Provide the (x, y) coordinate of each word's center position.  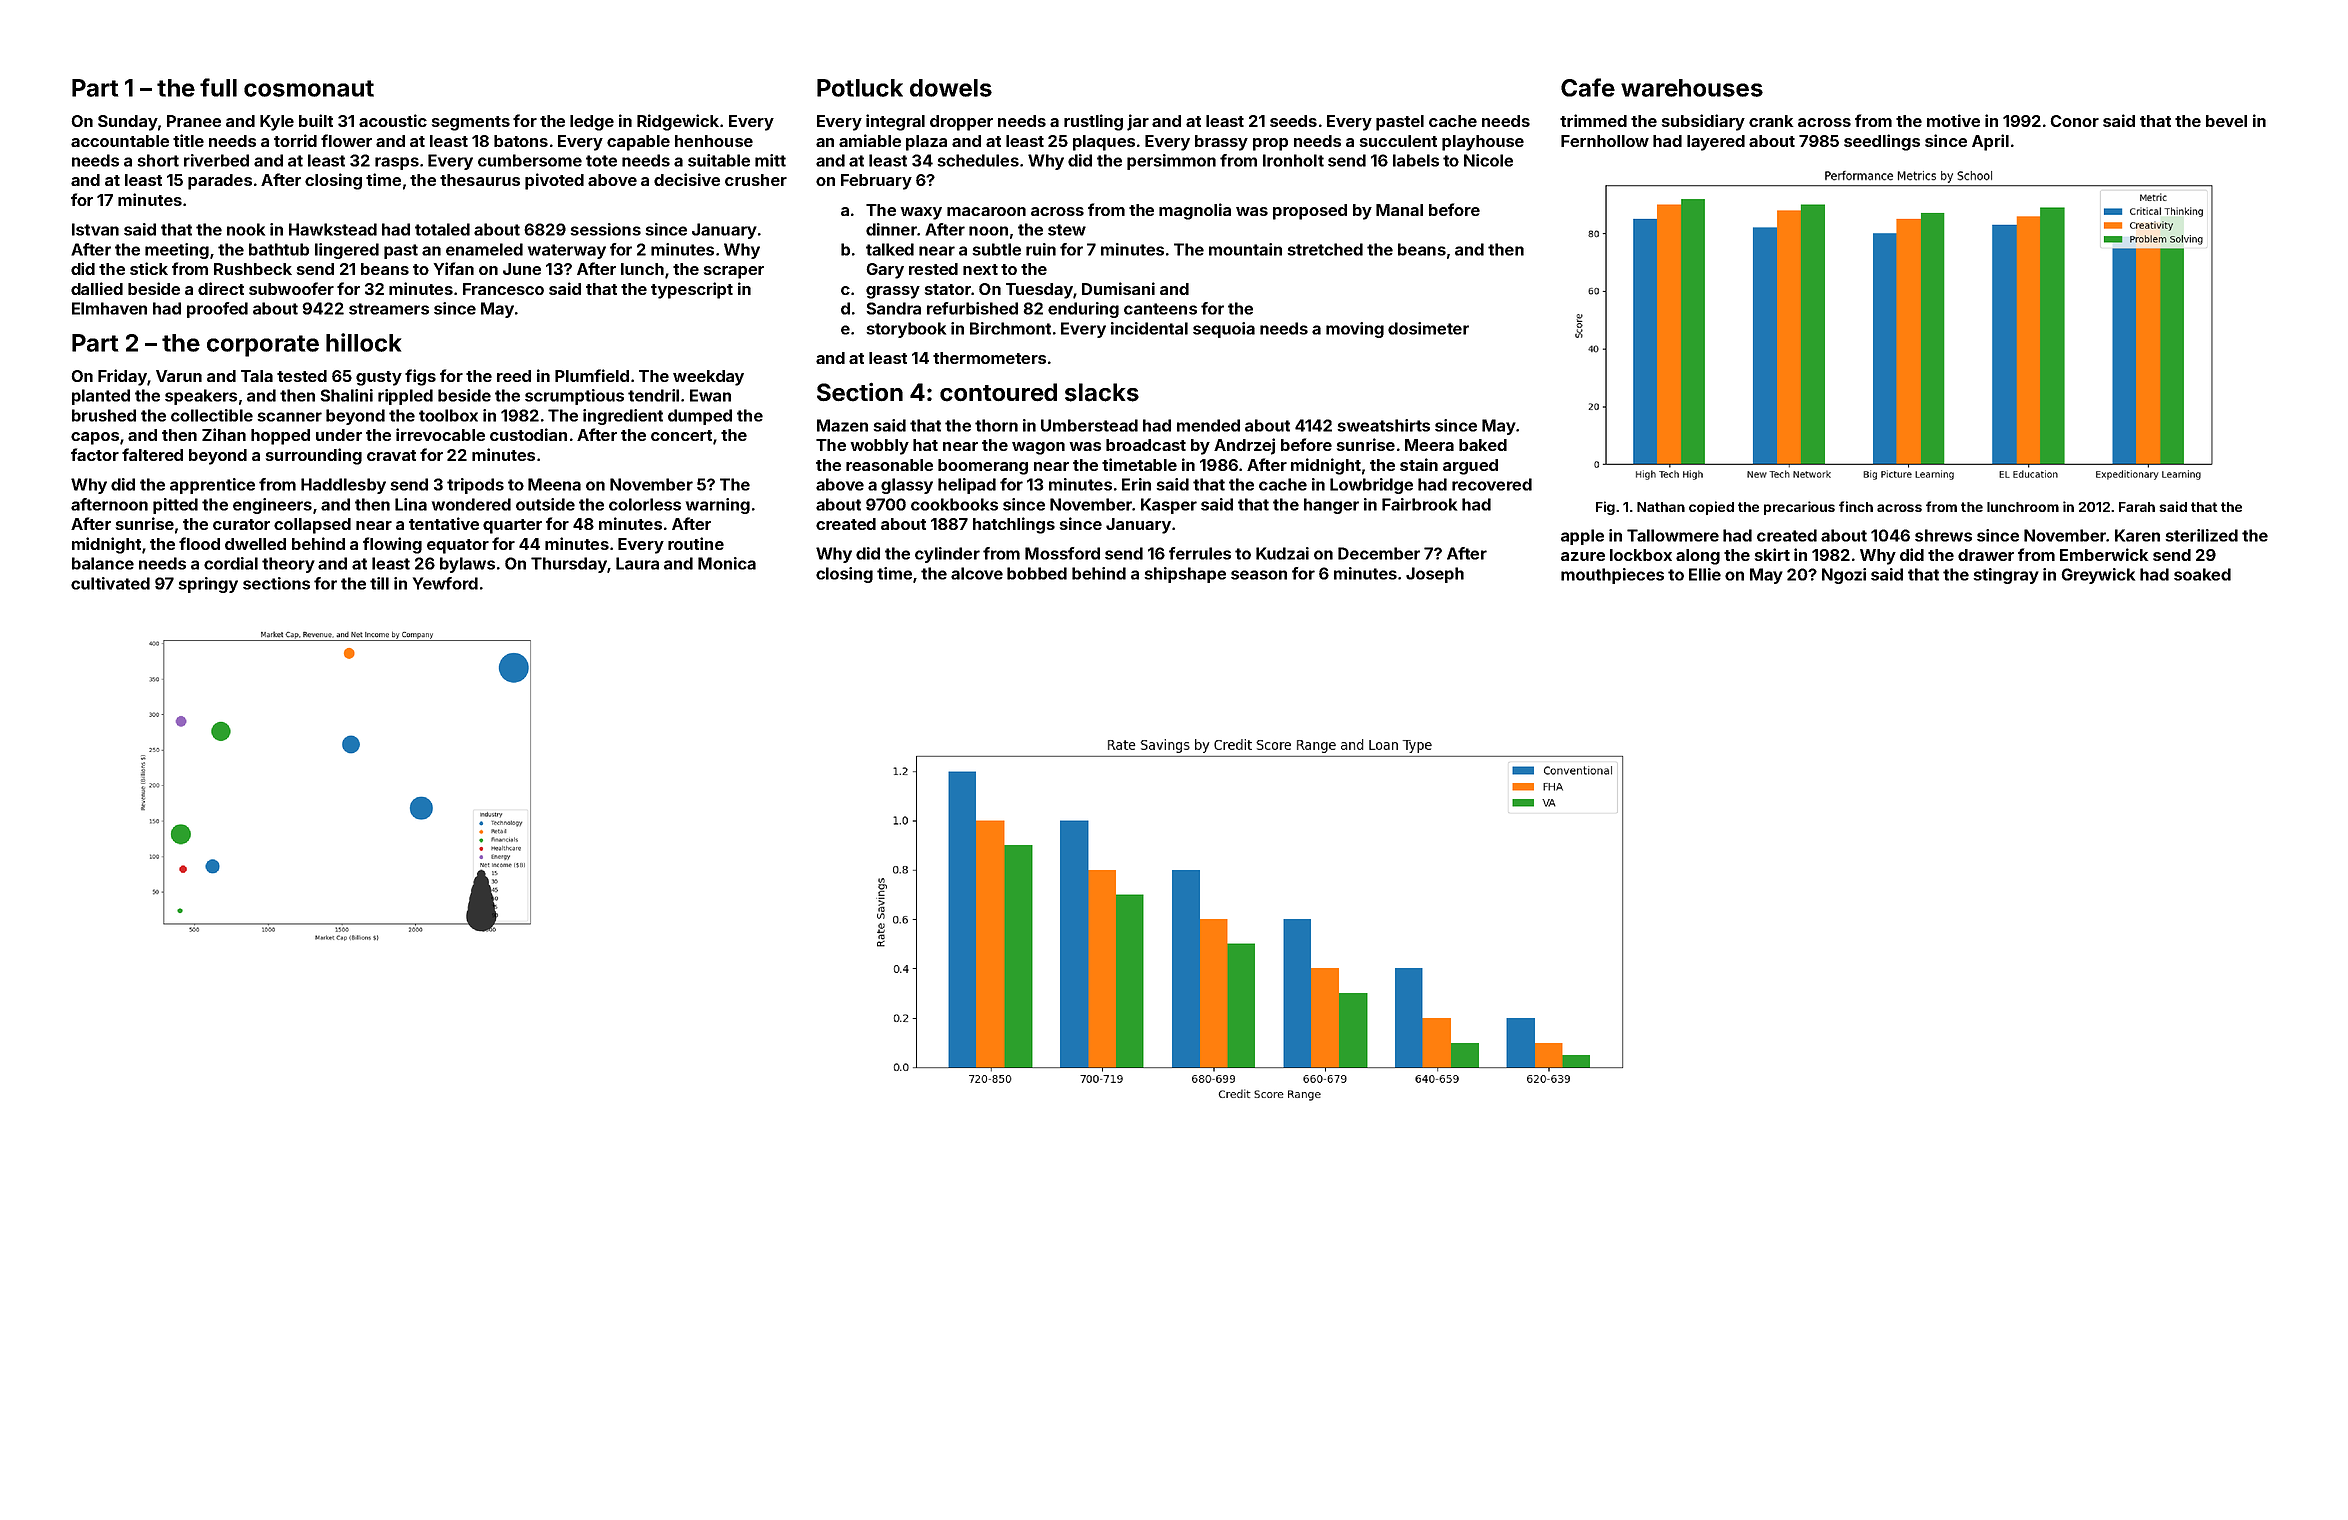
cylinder (947, 555)
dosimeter (1428, 328)
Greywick (2098, 576)
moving (1355, 330)
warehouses (1692, 88)
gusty (379, 378)
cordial (231, 563)
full (218, 87)
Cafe (1588, 87)
